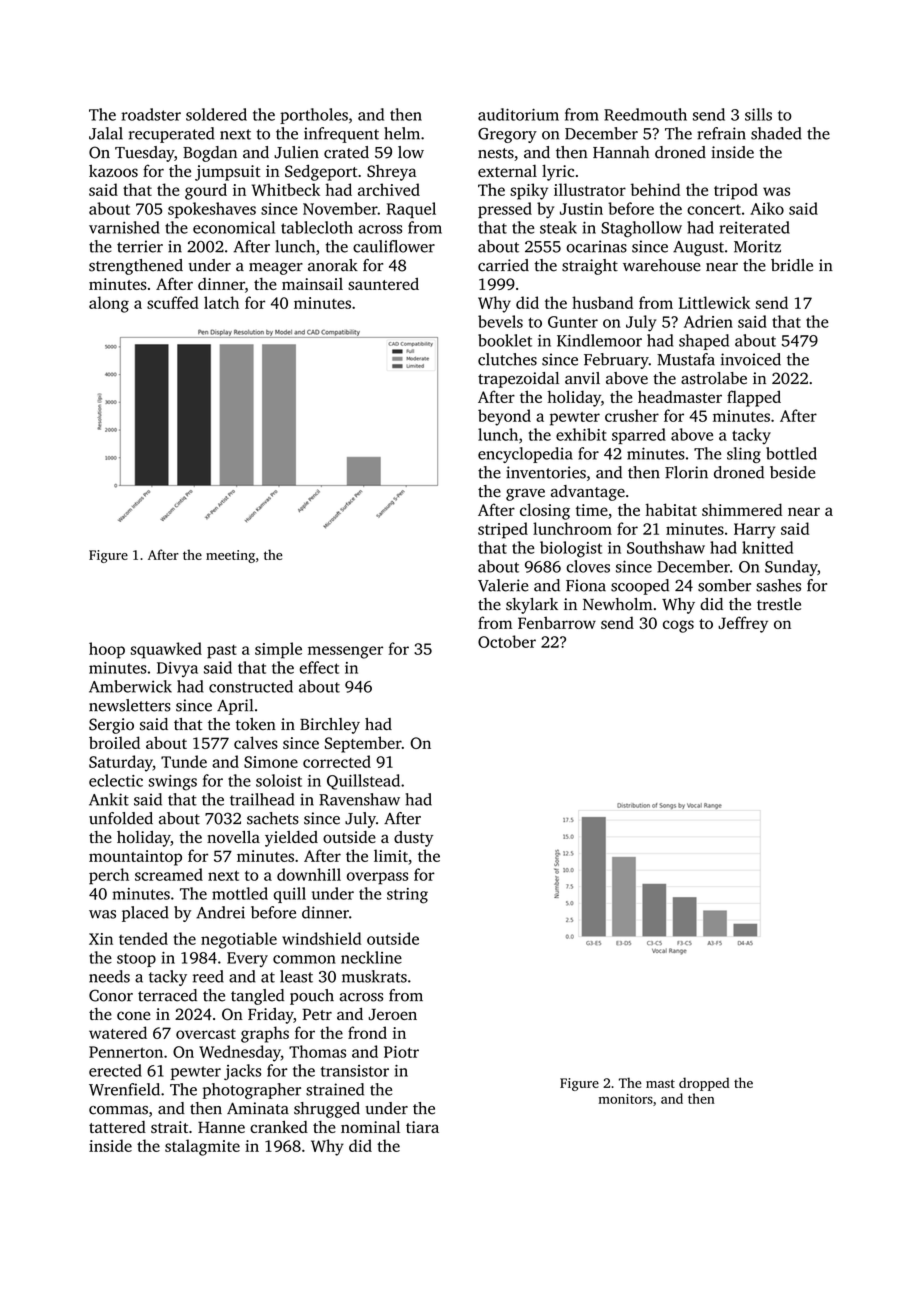 This screenshot has height=1311, width=924. Describe the element at coordinates (503, 585) in the screenshot. I see `Valerie` at that location.
